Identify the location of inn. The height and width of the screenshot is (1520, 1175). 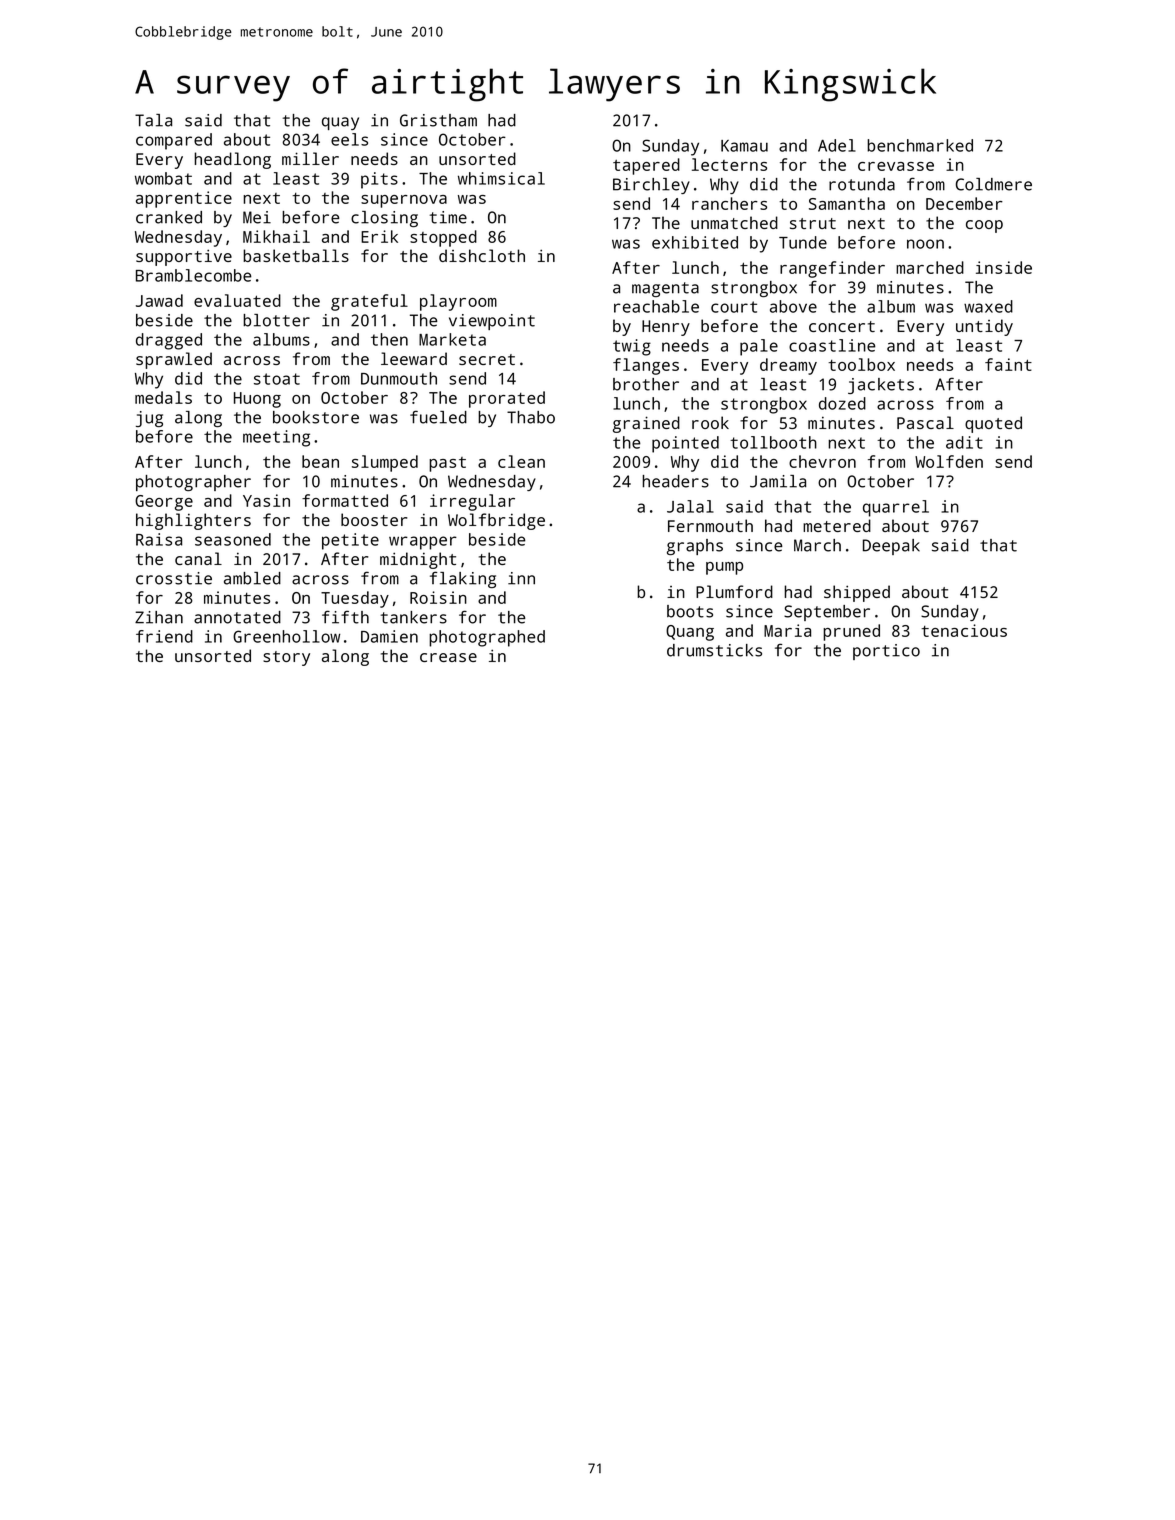
(521, 578).
